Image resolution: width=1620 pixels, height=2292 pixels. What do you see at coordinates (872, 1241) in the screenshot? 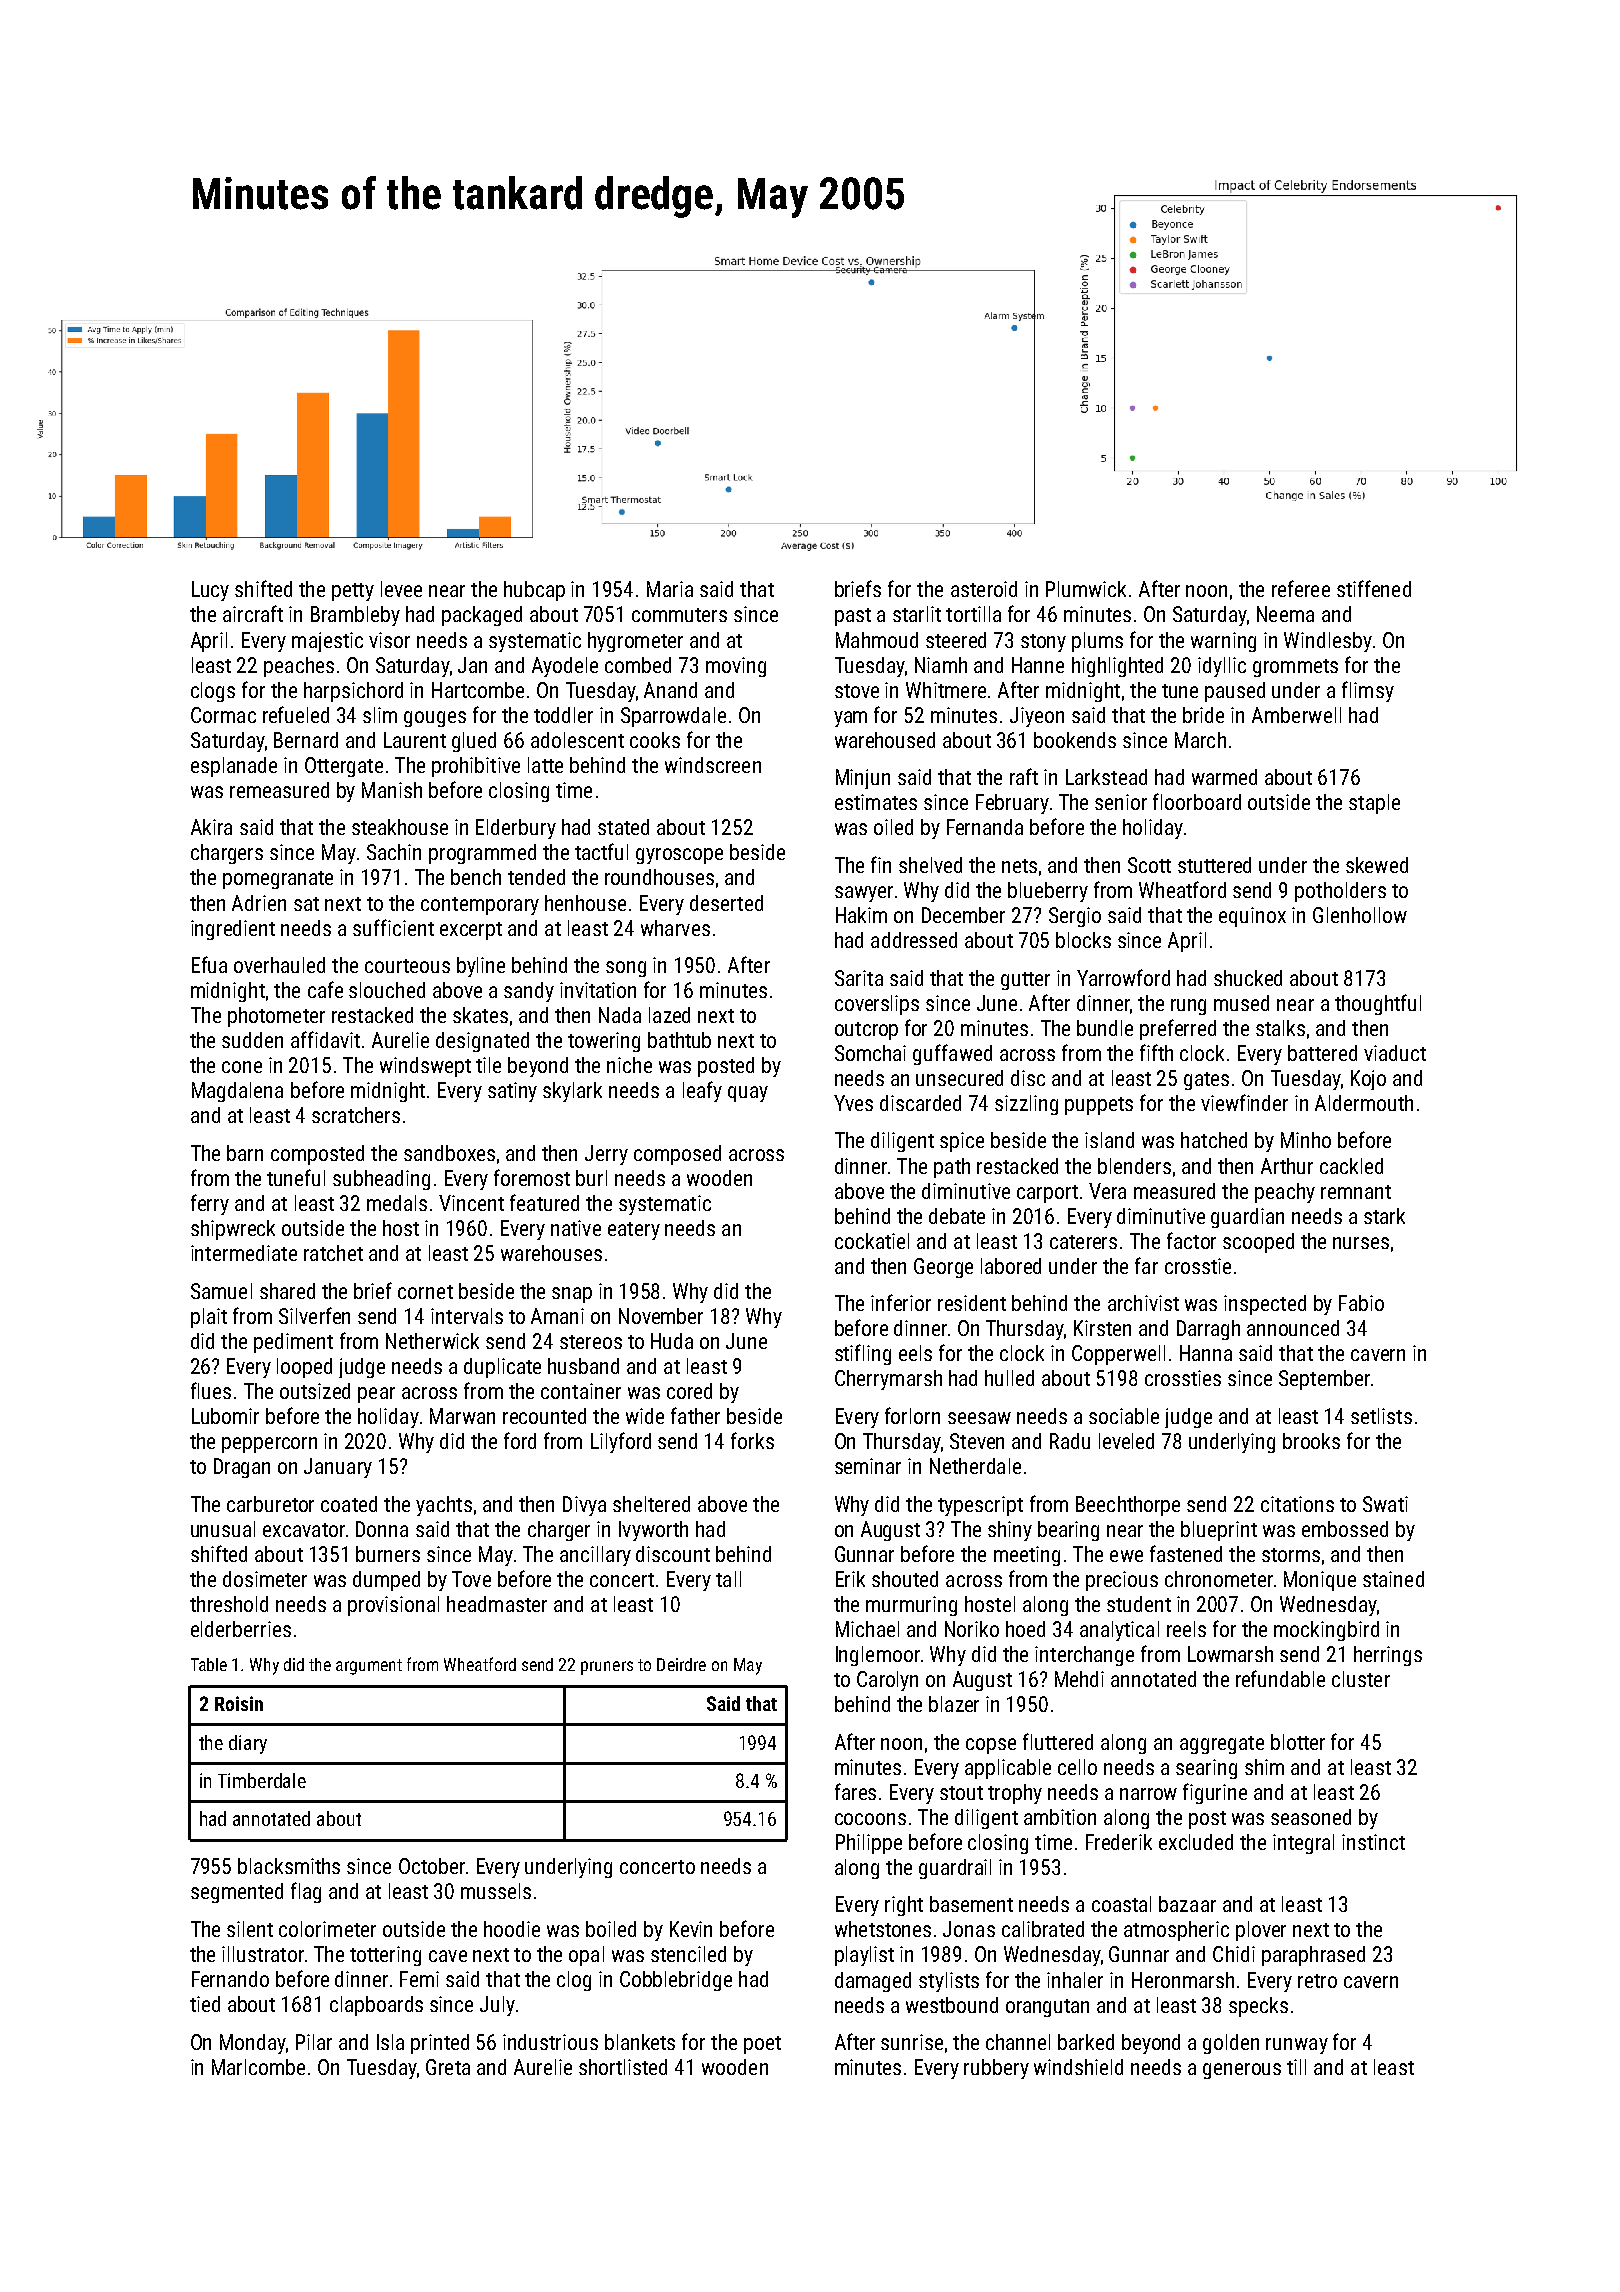
I see `cockatiel` at bounding box center [872, 1241].
